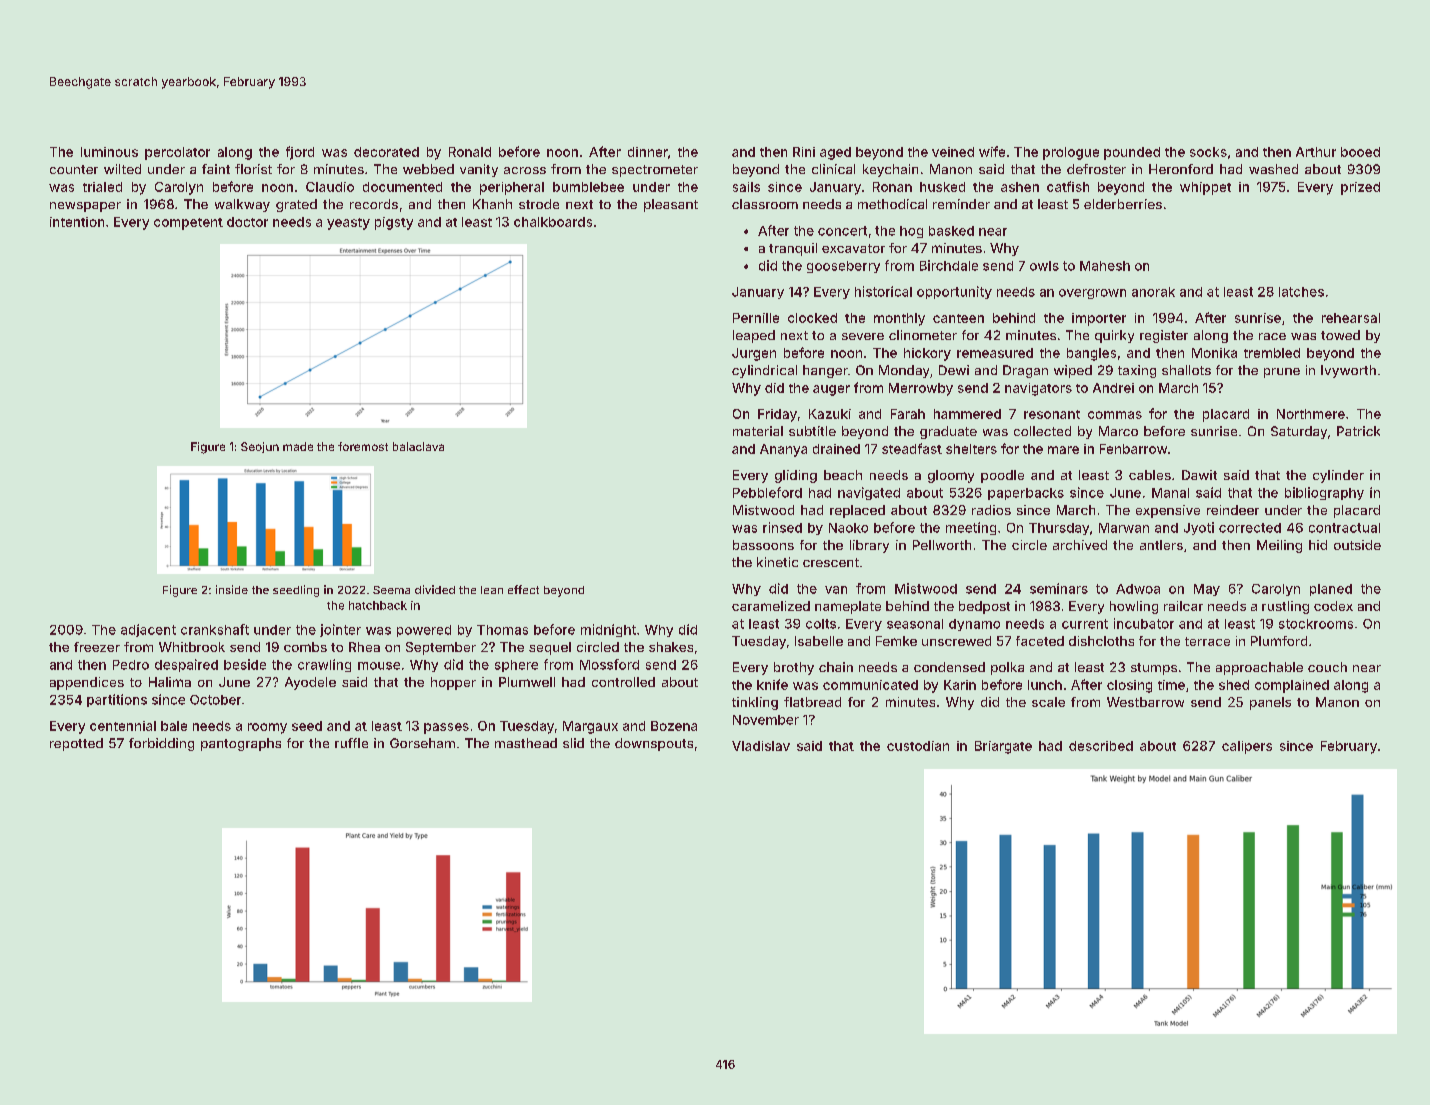  What do you see at coordinates (992, 151) in the page?
I see `wife` at bounding box center [992, 151].
